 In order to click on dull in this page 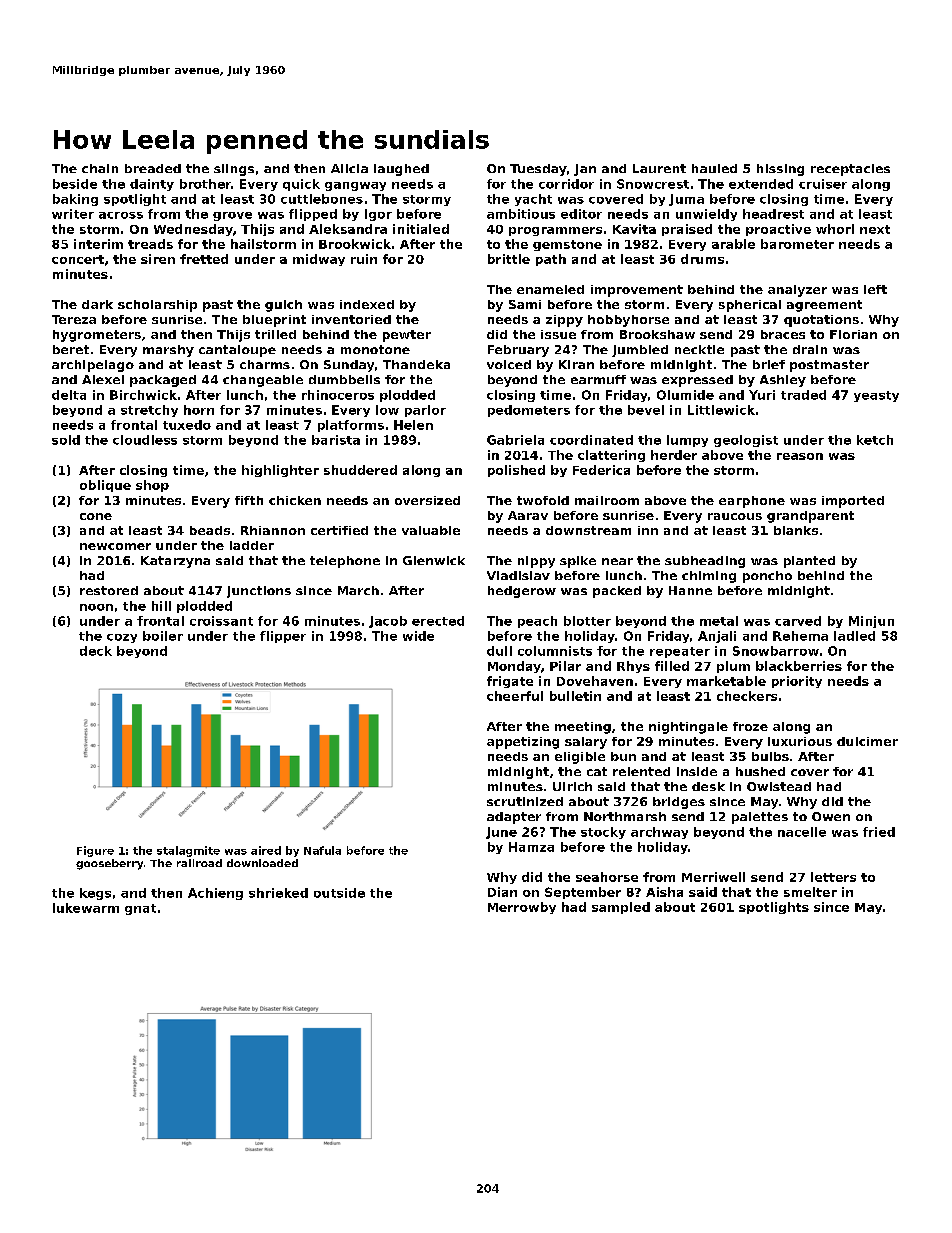, I will do `click(499, 651)`.
